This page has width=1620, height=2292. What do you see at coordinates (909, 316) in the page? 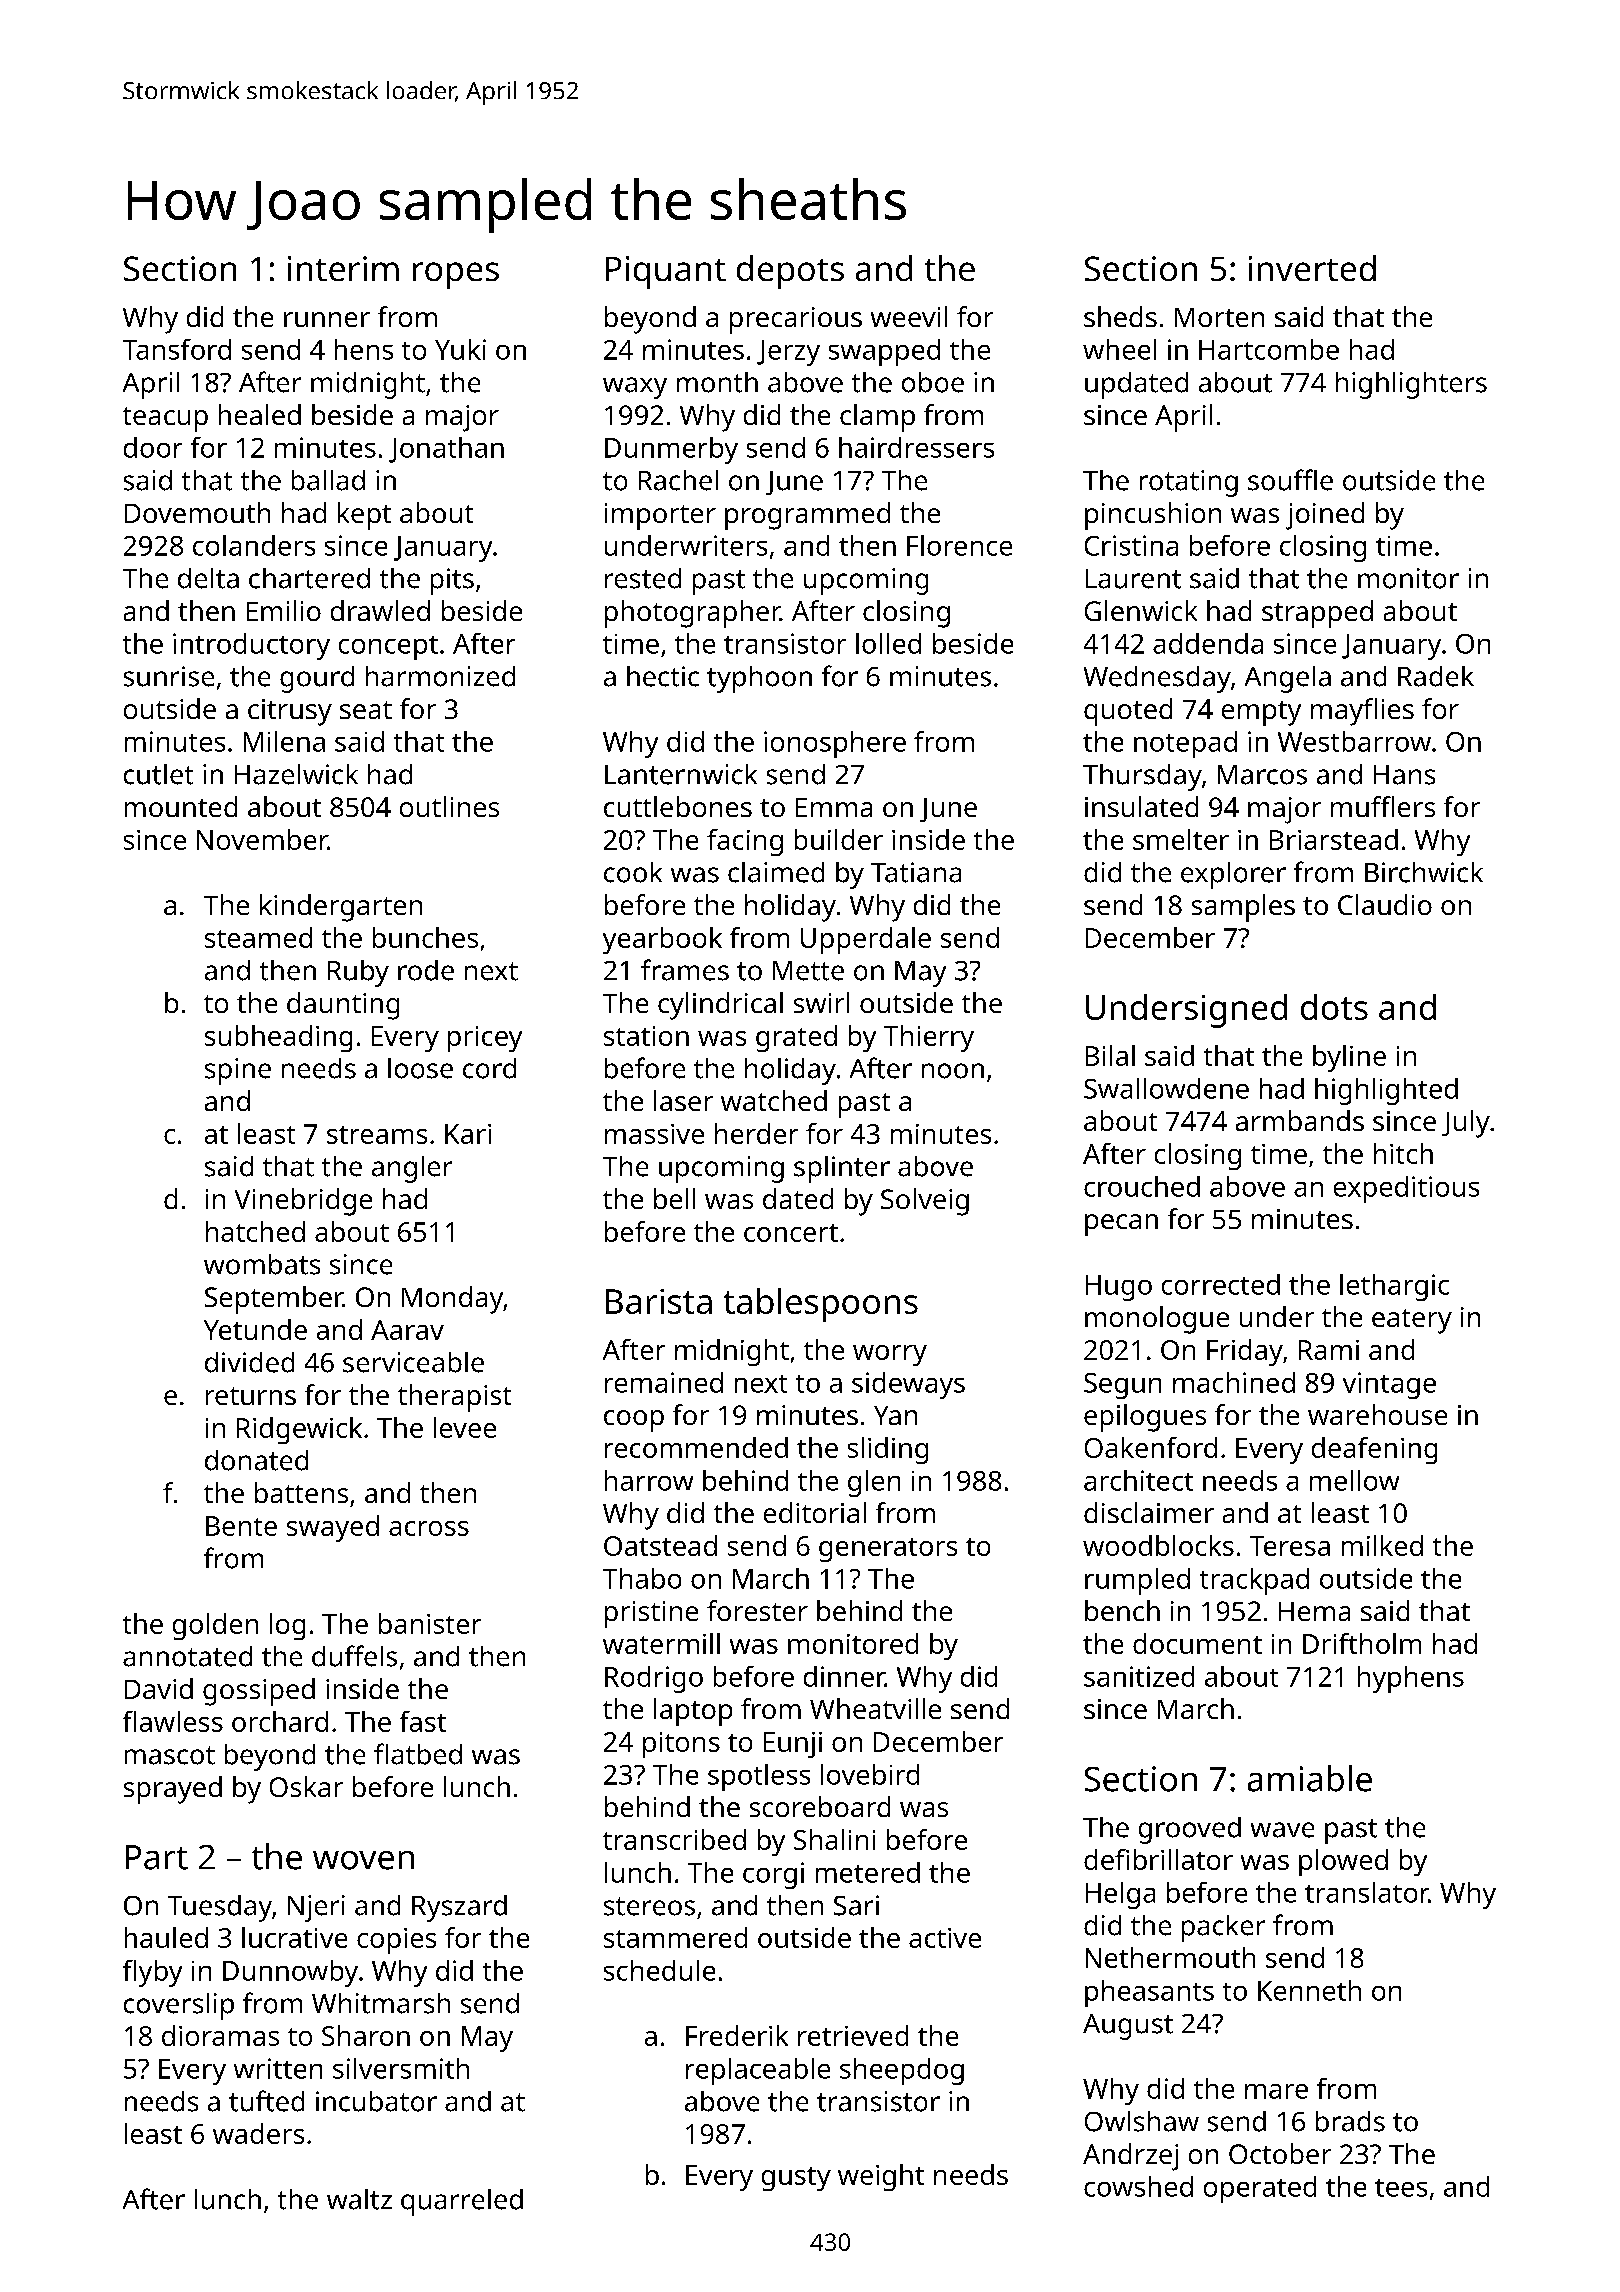
I see `weevil` at bounding box center [909, 316].
